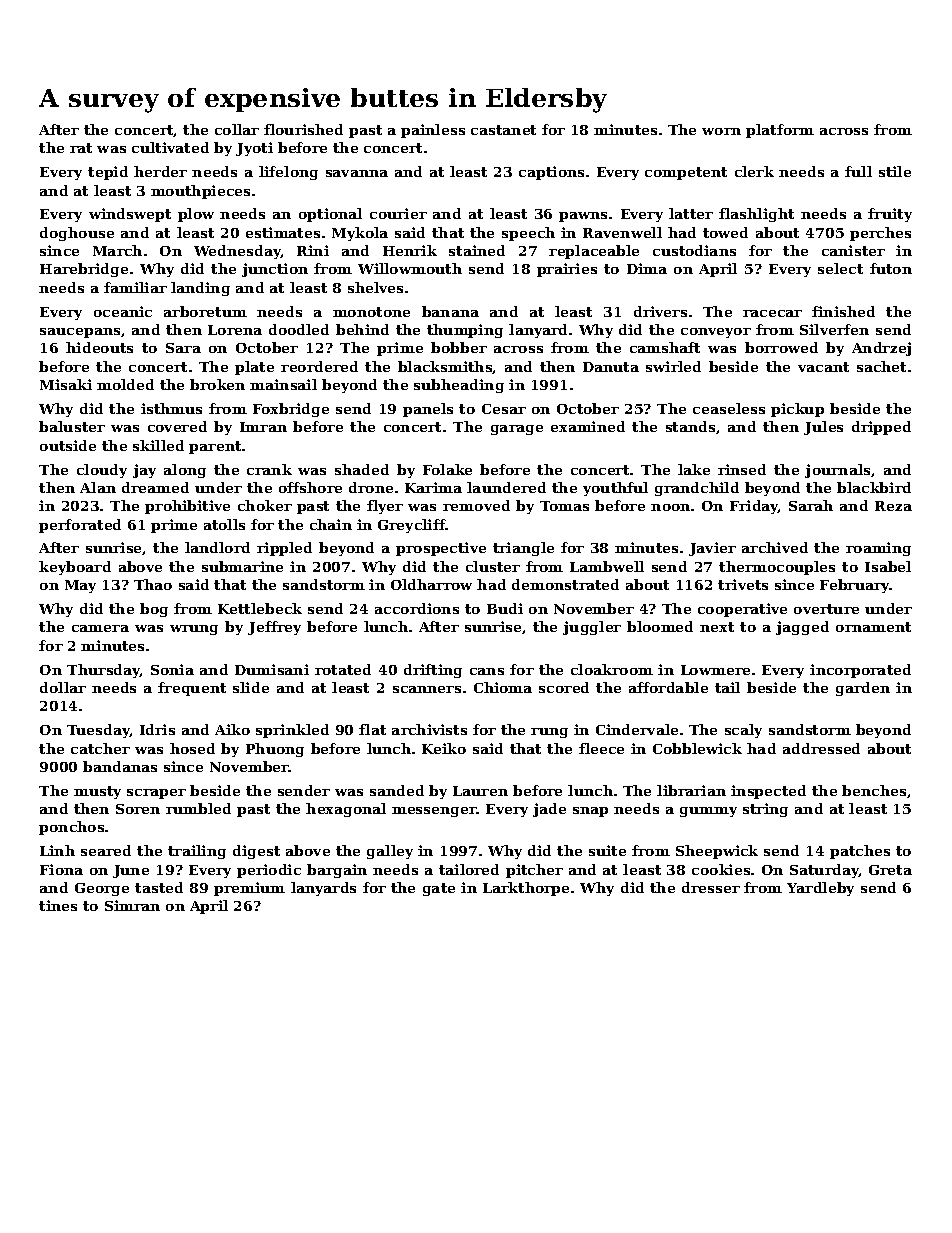  What do you see at coordinates (780, 131) in the screenshot?
I see `platform` at bounding box center [780, 131].
